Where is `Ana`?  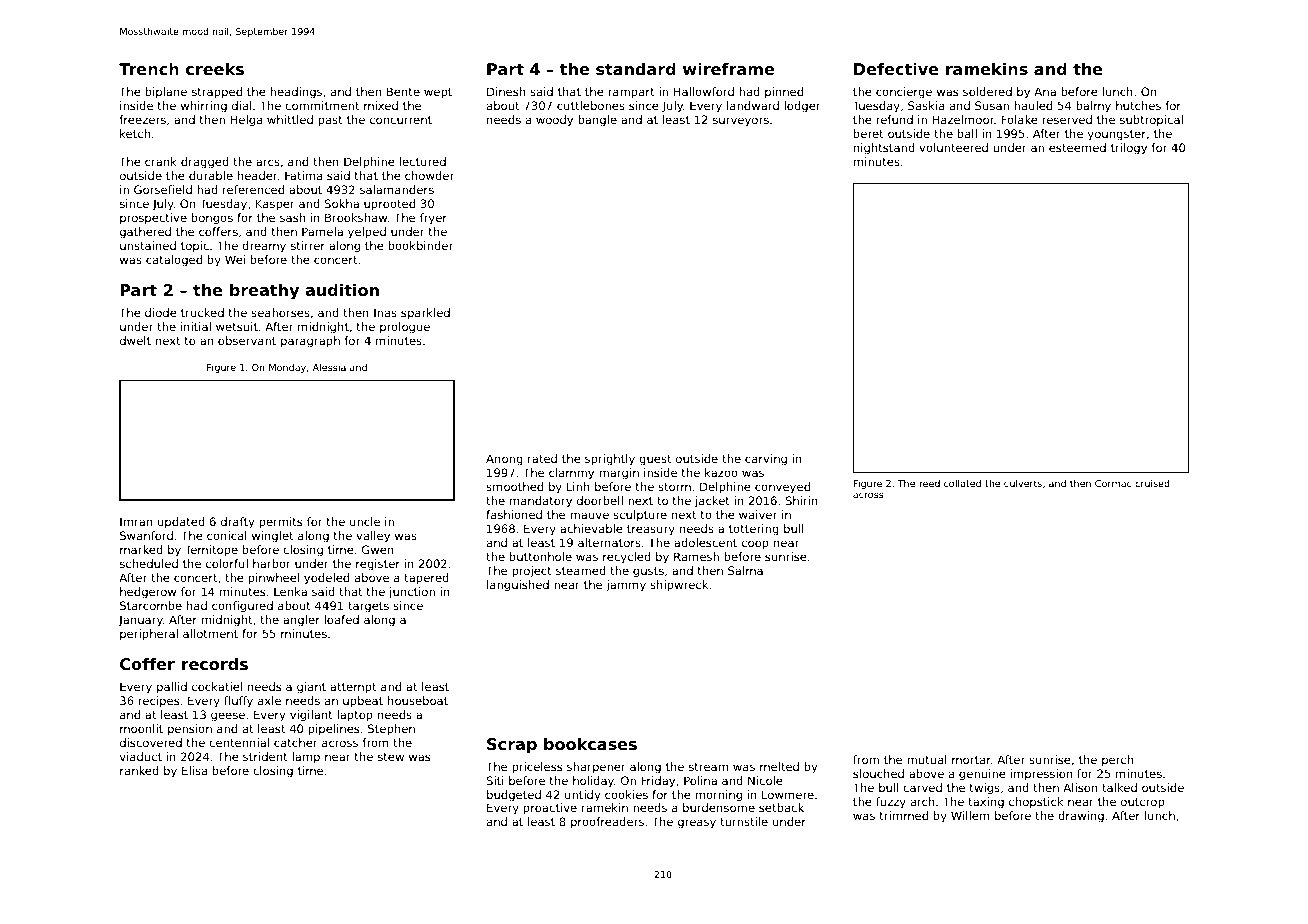
Ana is located at coordinates (1045, 91).
